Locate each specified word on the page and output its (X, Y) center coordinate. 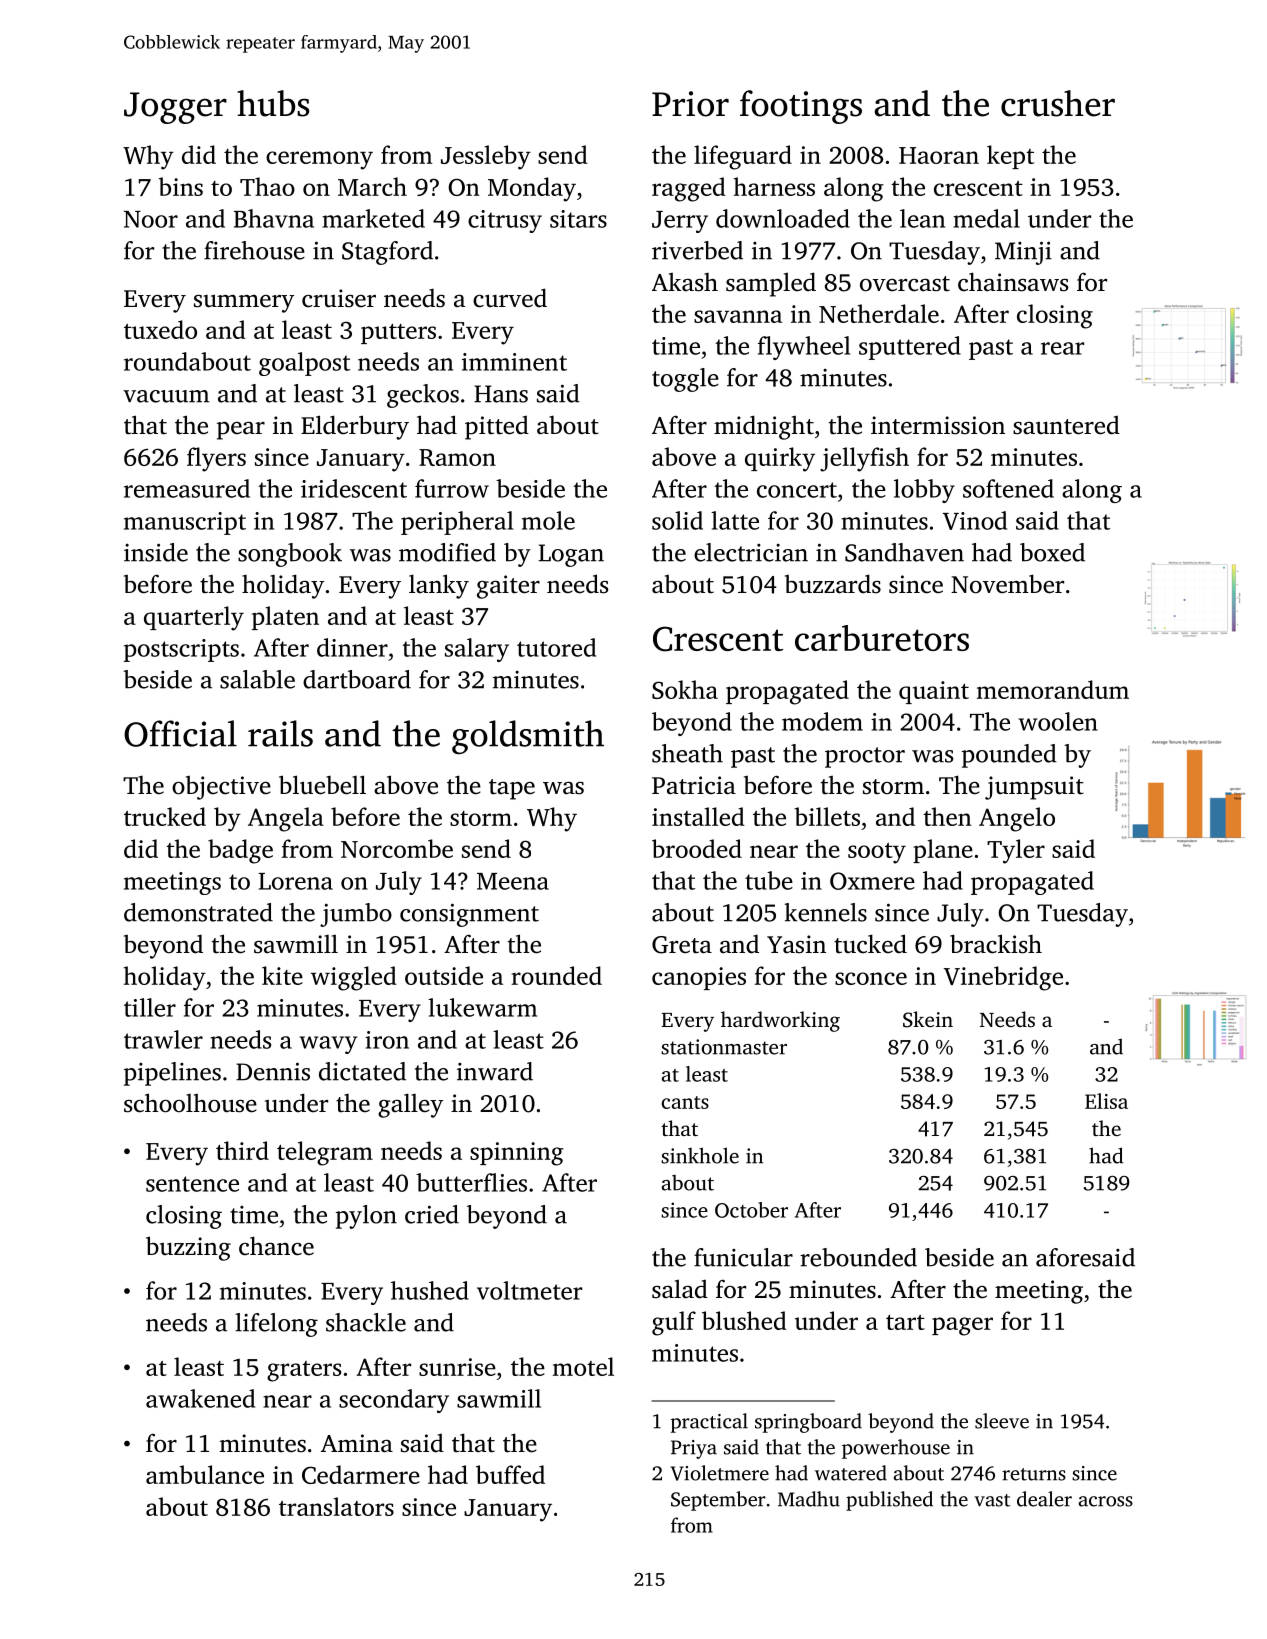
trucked (165, 816)
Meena (513, 881)
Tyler (1016, 851)
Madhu (809, 1499)
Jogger (175, 108)
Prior (690, 104)
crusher (1058, 103)
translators (336, 1506)
